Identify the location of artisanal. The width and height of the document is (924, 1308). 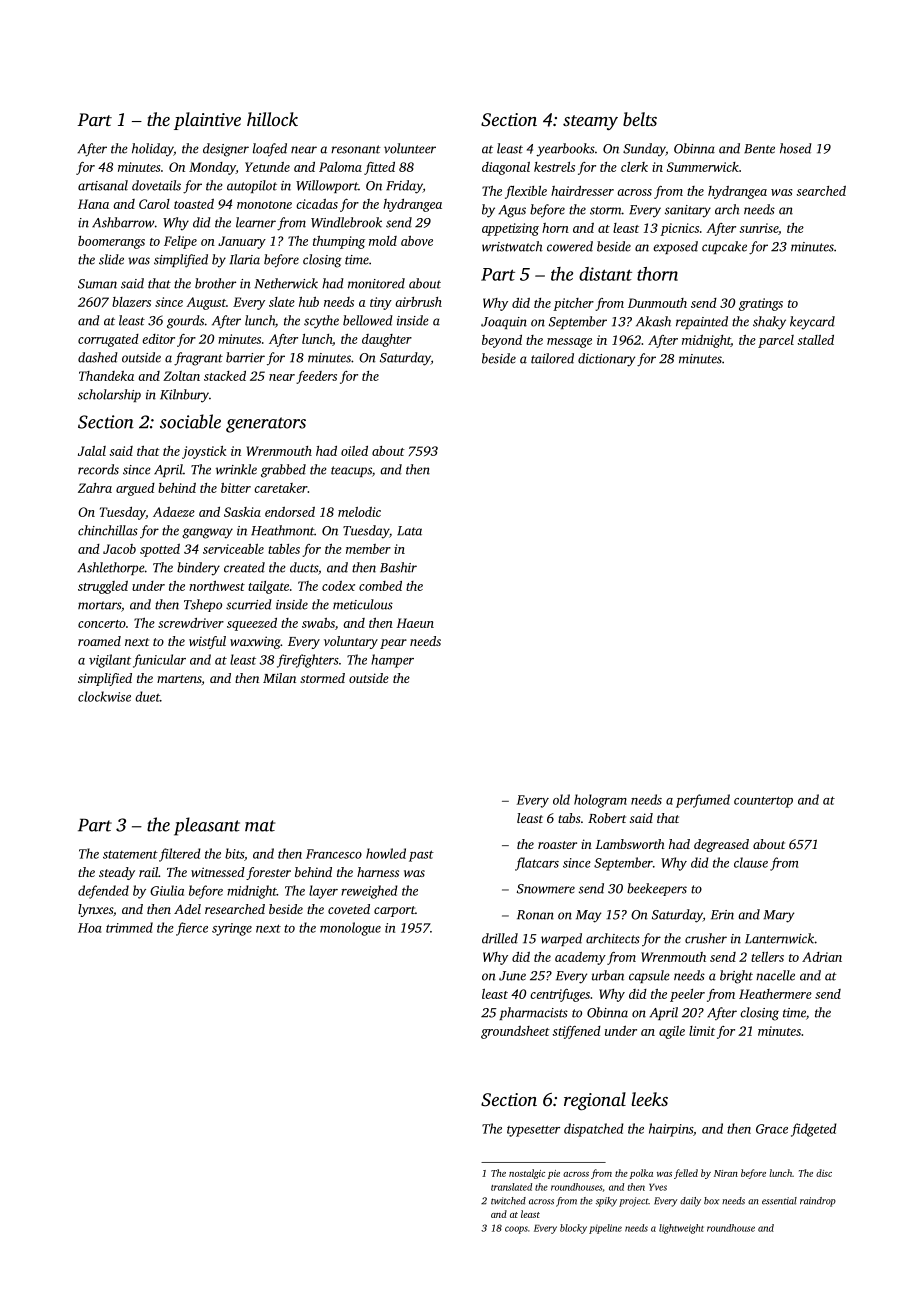
(103, 185).
